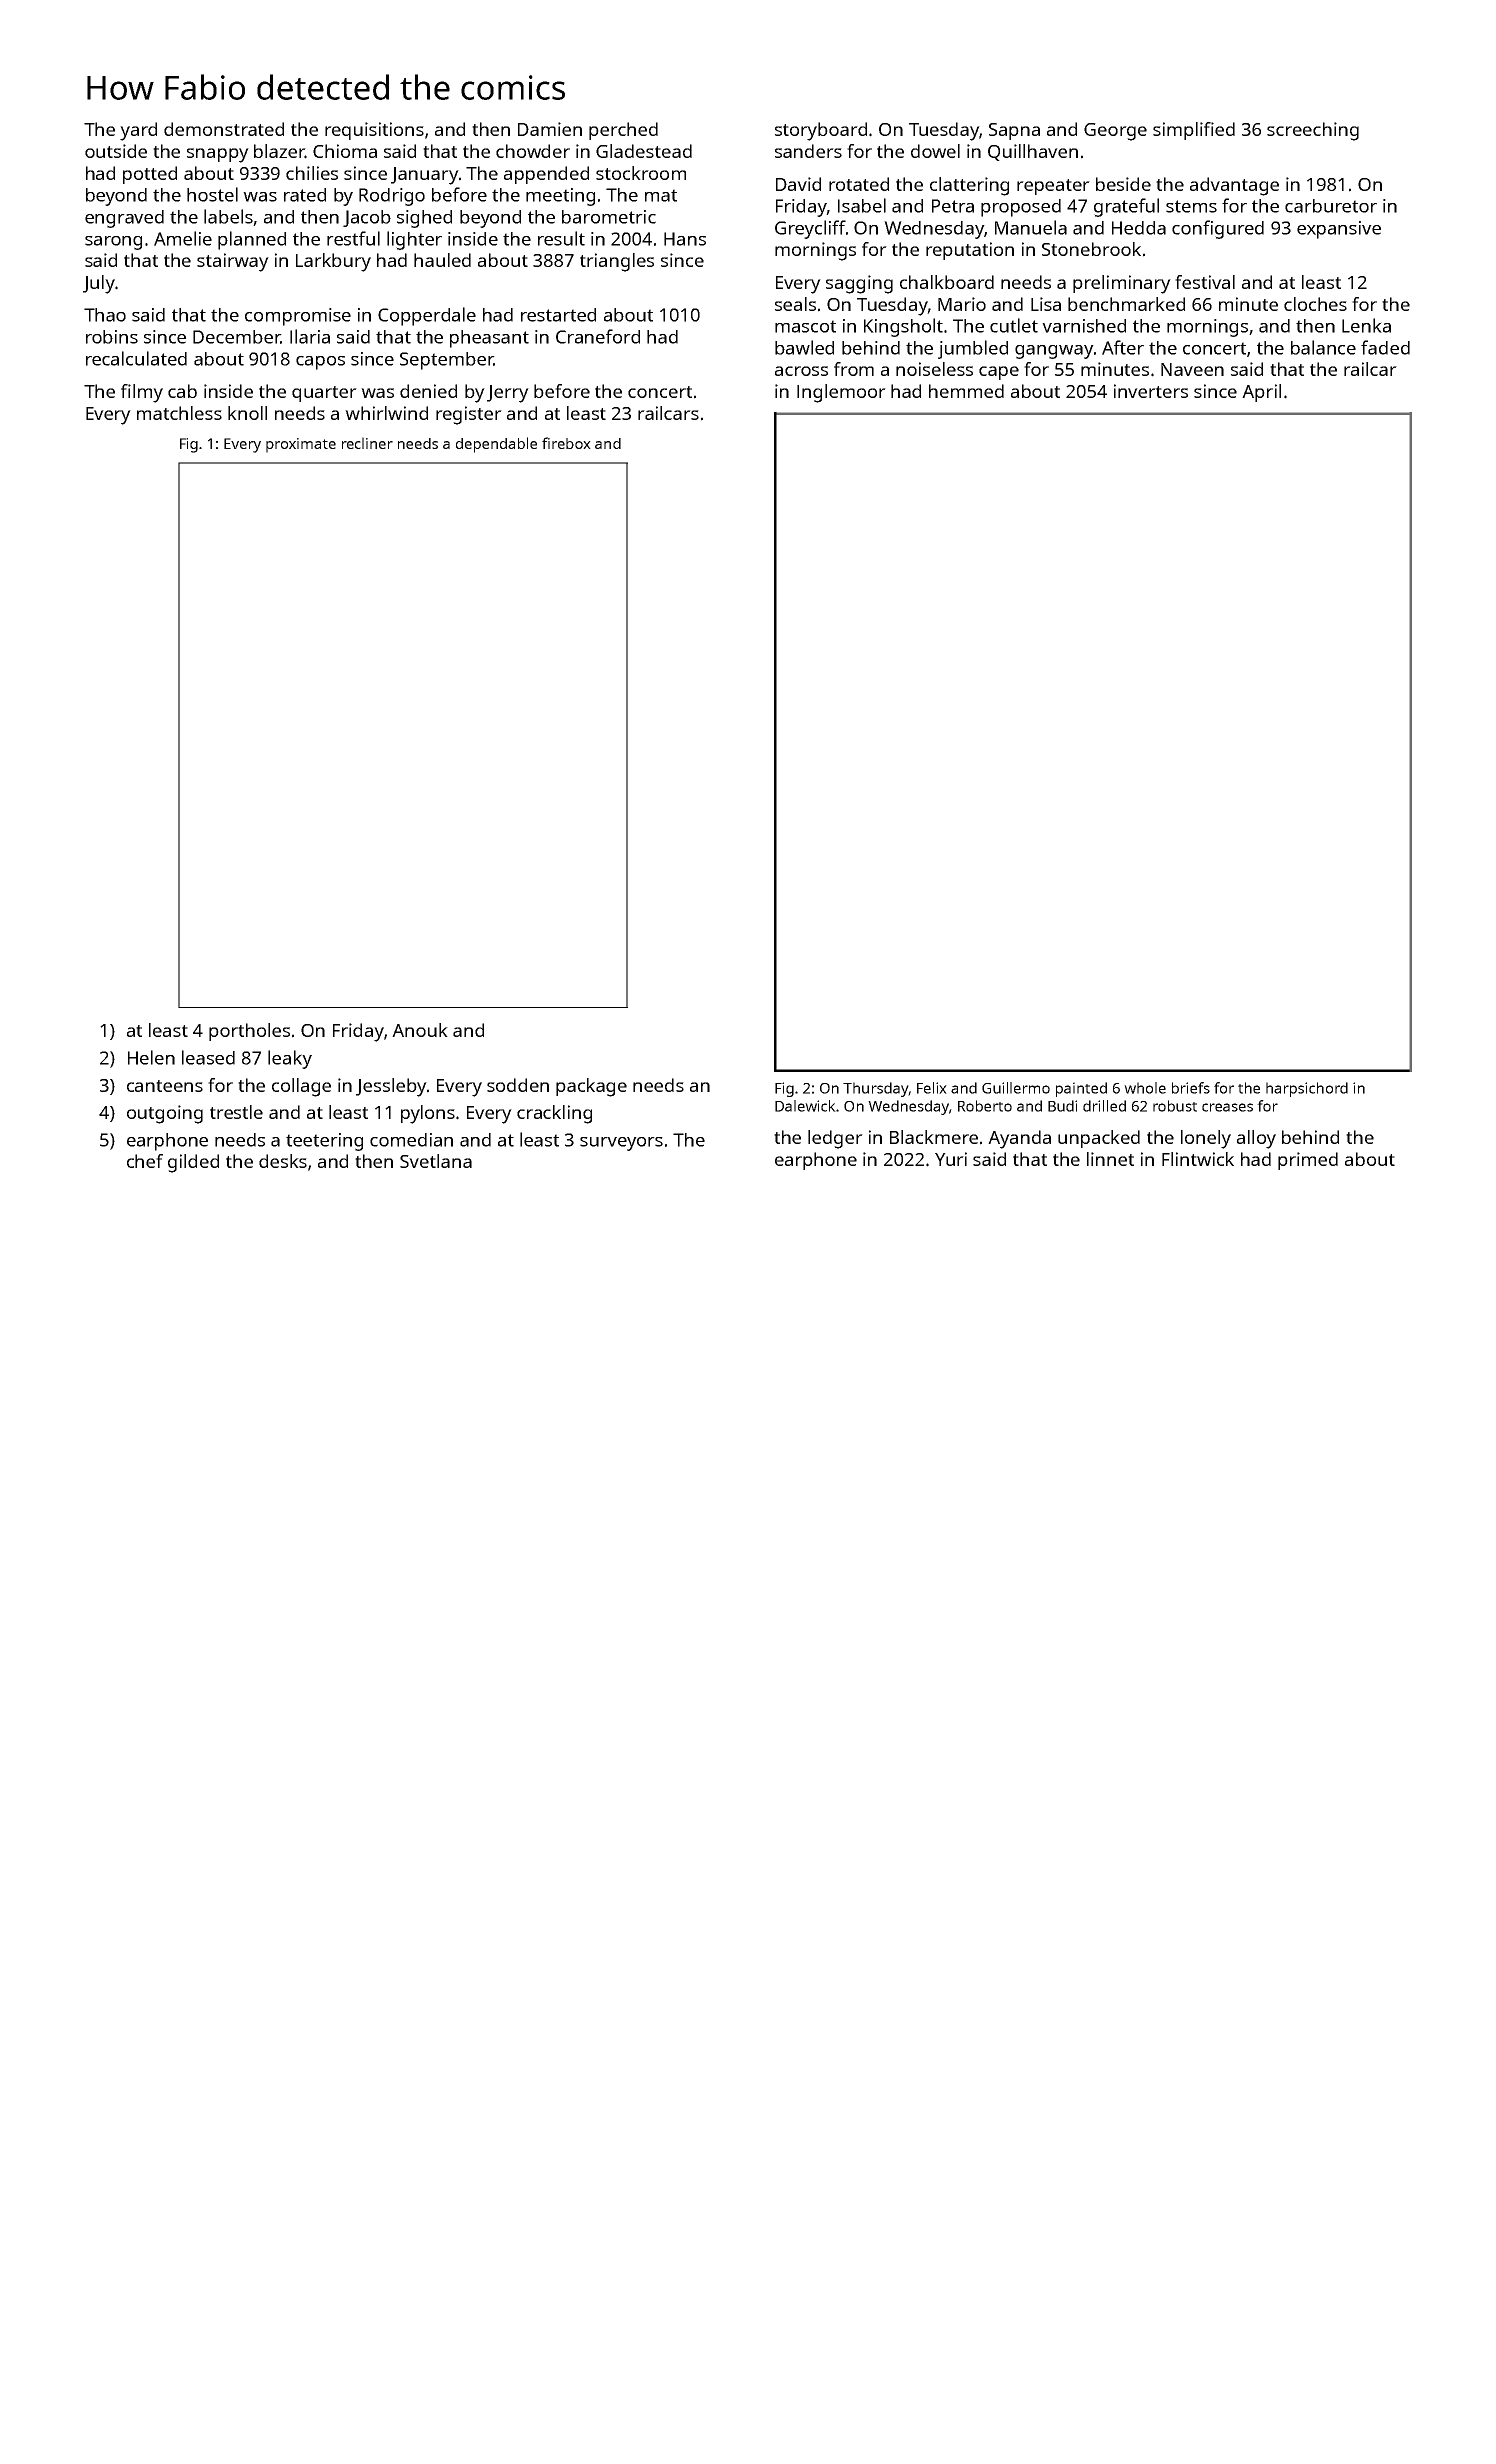  What do you see at coordinates (1339, 230) in the document?
I see `expansive` at bounding box center [1339, 230].
